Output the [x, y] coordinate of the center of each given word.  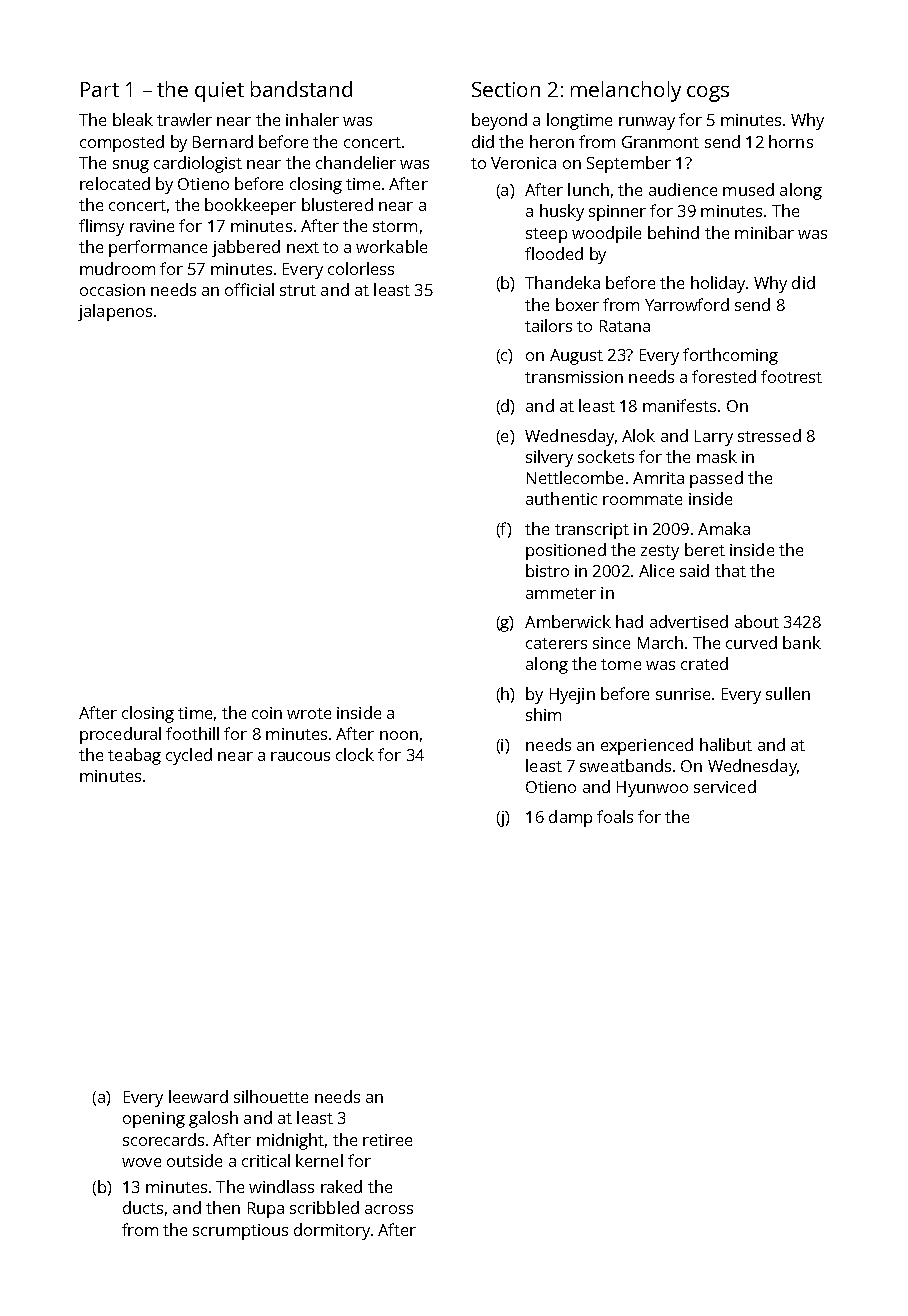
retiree [387, 1140]
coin [267, 713]
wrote [309, 713]
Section [506, 89]
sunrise [683, 694]
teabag [134, 756]
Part [100, 89]
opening [154, 1120]
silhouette [271, 1096]
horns [791, 141]
